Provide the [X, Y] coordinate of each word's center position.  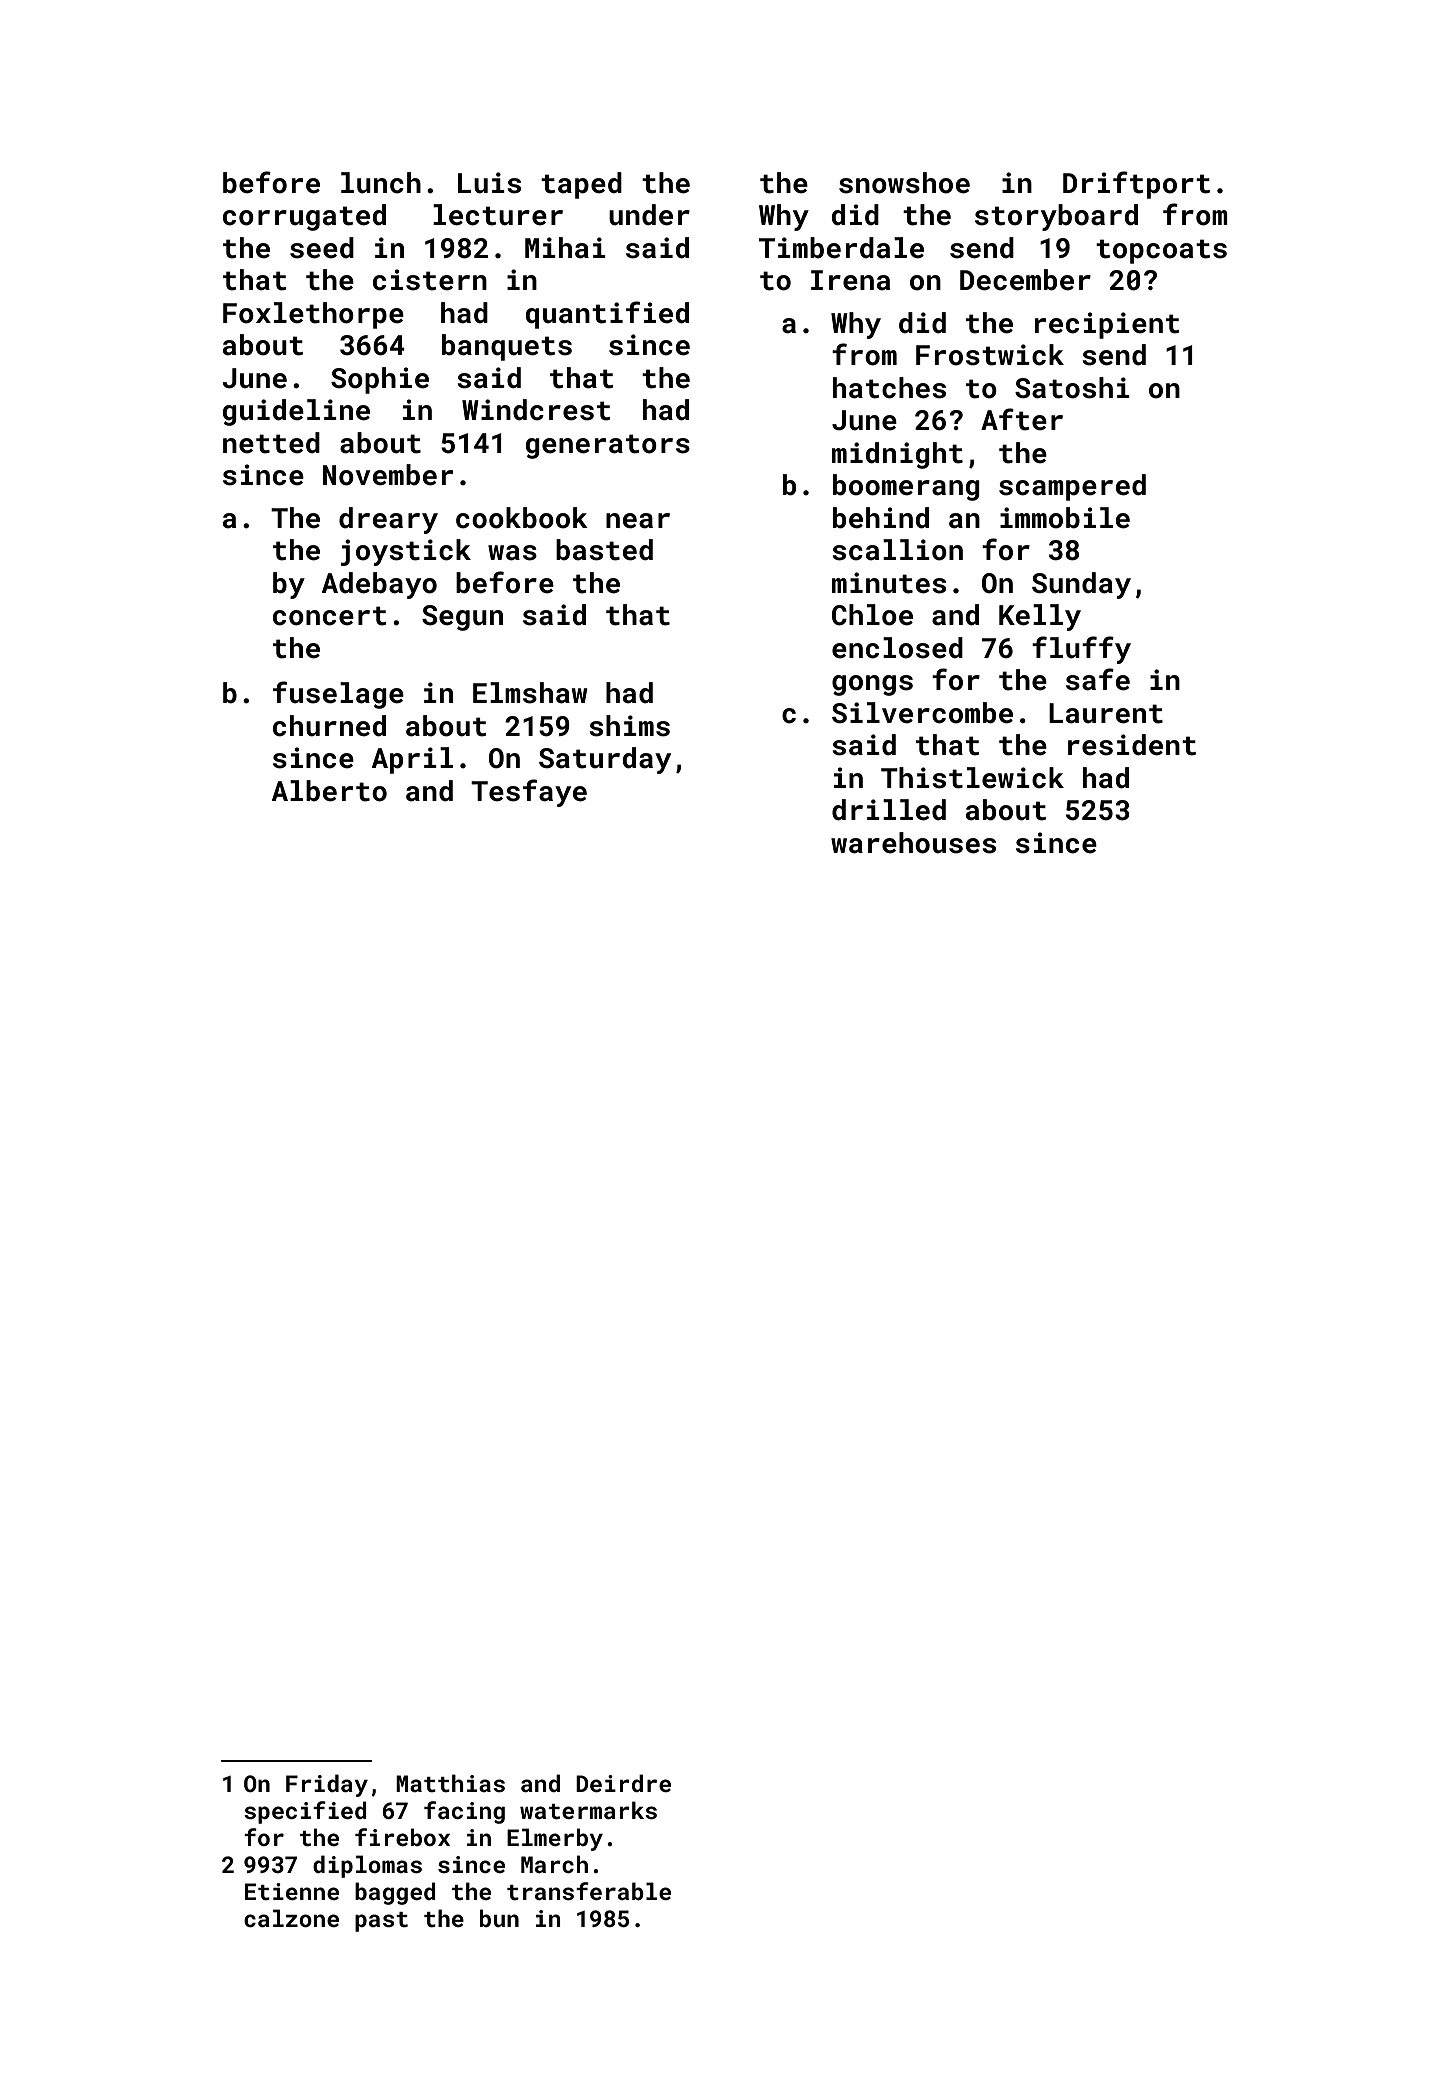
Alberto [329, 791]
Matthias [450, 1783]
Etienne [292, 1891]
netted [271, 443]
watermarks [588, 1810]
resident [1132, 745]
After [1022, 419]
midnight [897, 455]
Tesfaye [529, 793]
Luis [489, 183]
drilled [889, 810]
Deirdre [623, 1783]
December [1025, 280]
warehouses [913, 843]
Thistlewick [972, 778]
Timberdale [841, 248]
